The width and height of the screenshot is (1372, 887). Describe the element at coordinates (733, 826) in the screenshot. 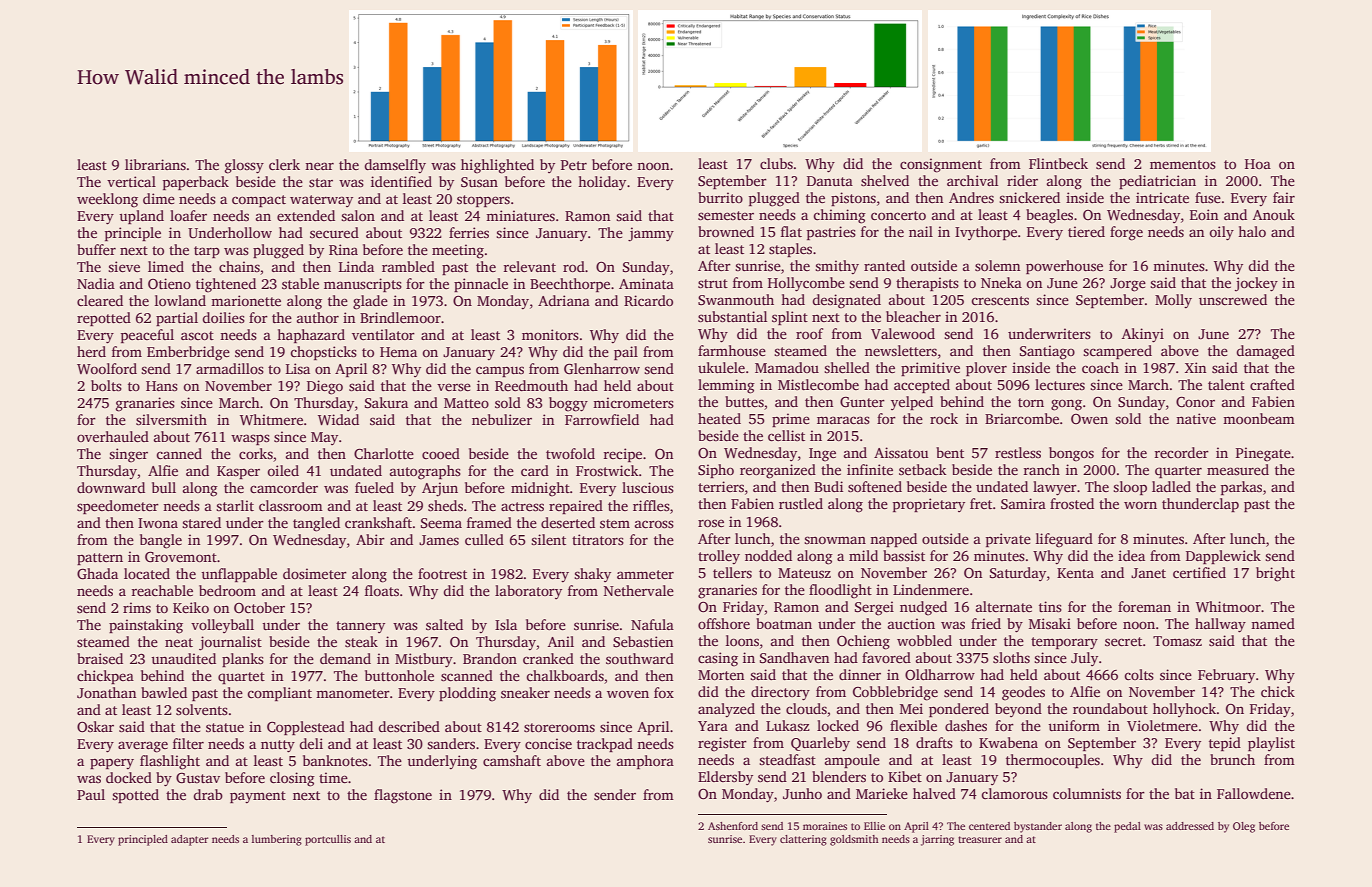

I see `Ashenford` at that location.
